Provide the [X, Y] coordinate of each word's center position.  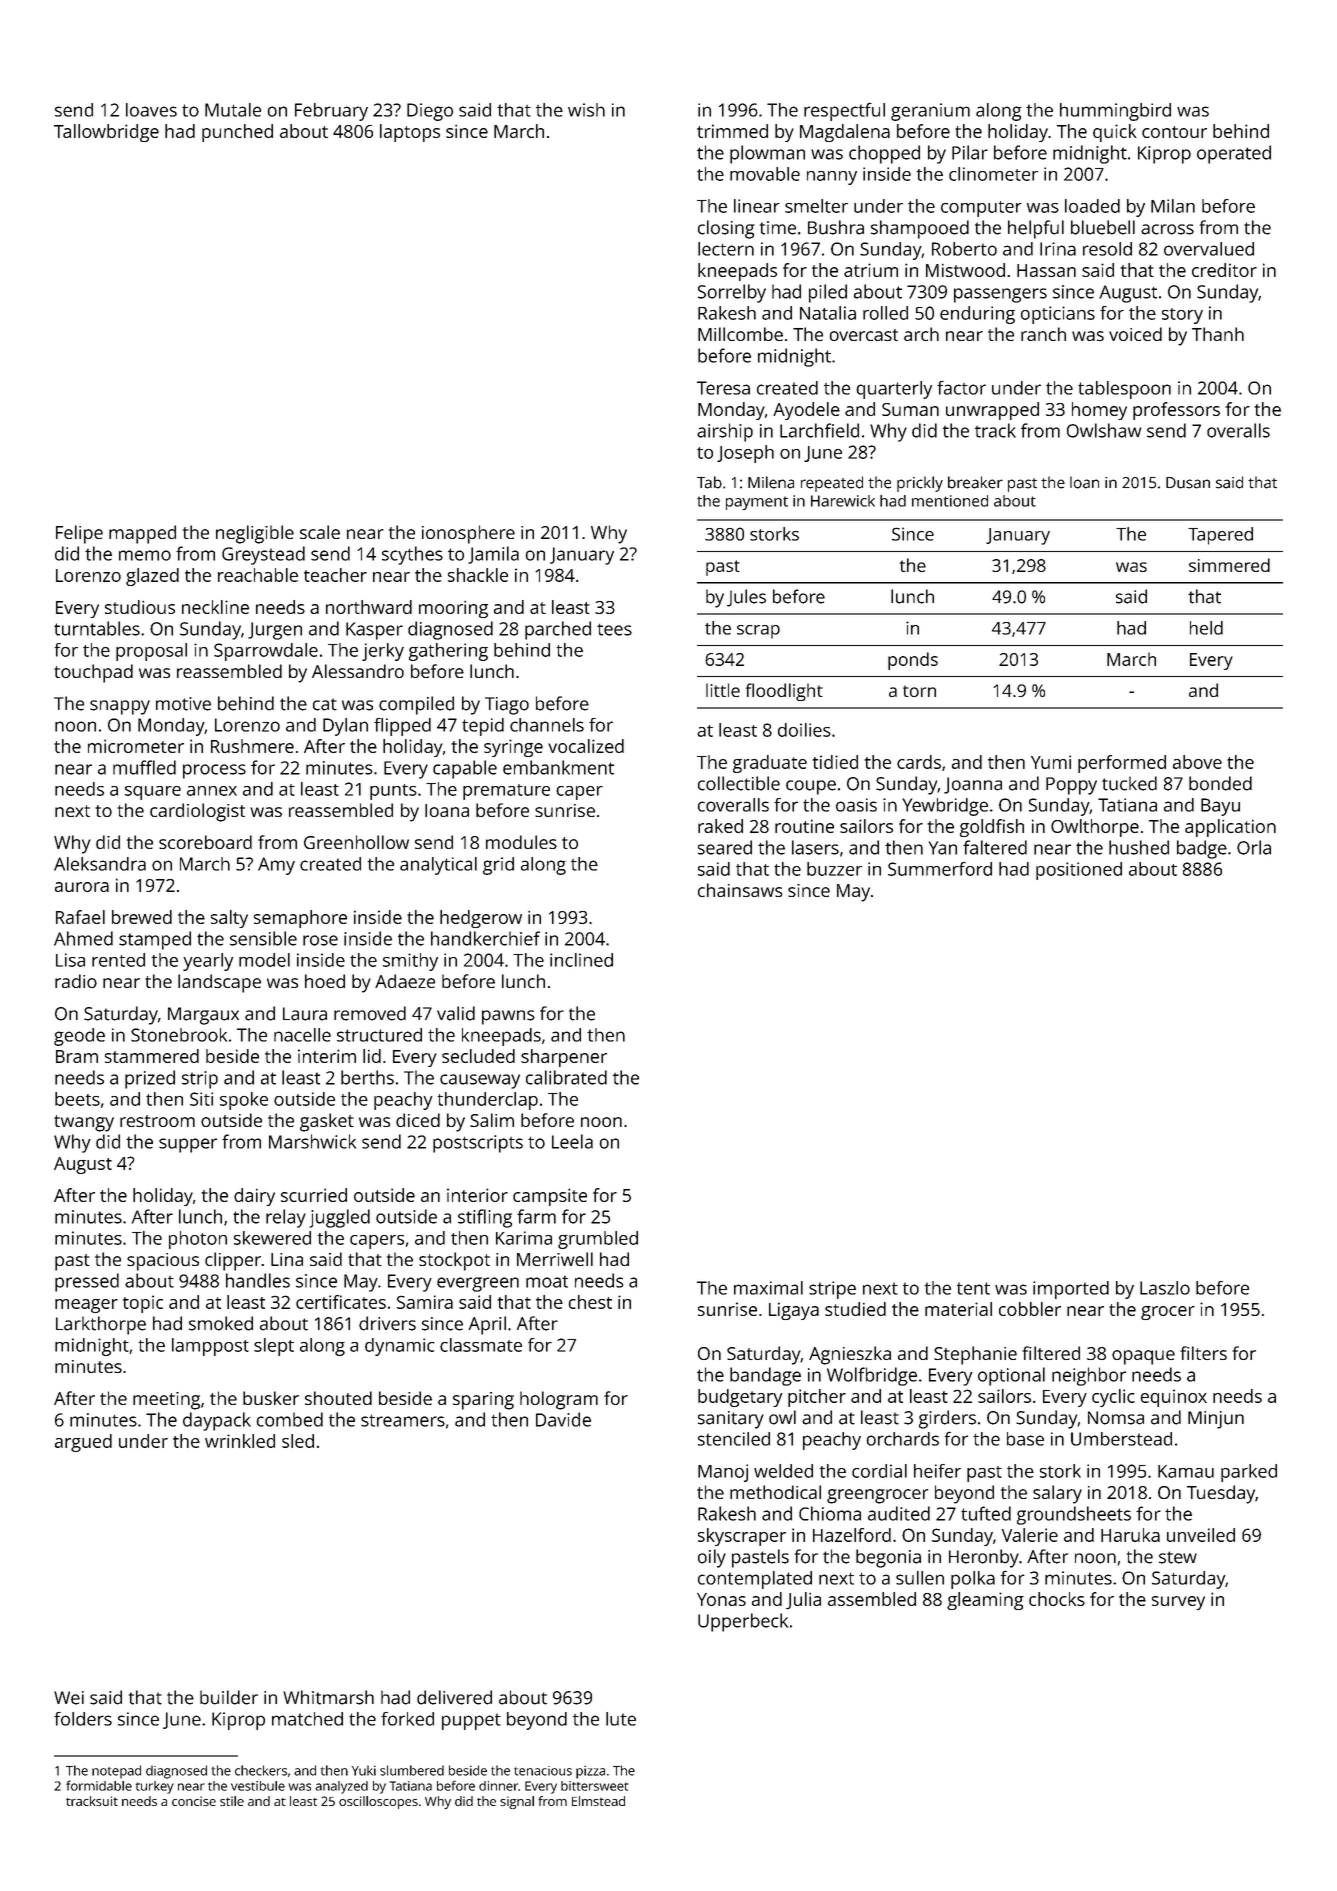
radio [76, 981]
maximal [768, 1288]
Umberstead [1121, 1439]
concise [194, 1801]
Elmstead [598, 1801]
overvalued [1209, 249]
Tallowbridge [106, 133]
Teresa [723, 388]
